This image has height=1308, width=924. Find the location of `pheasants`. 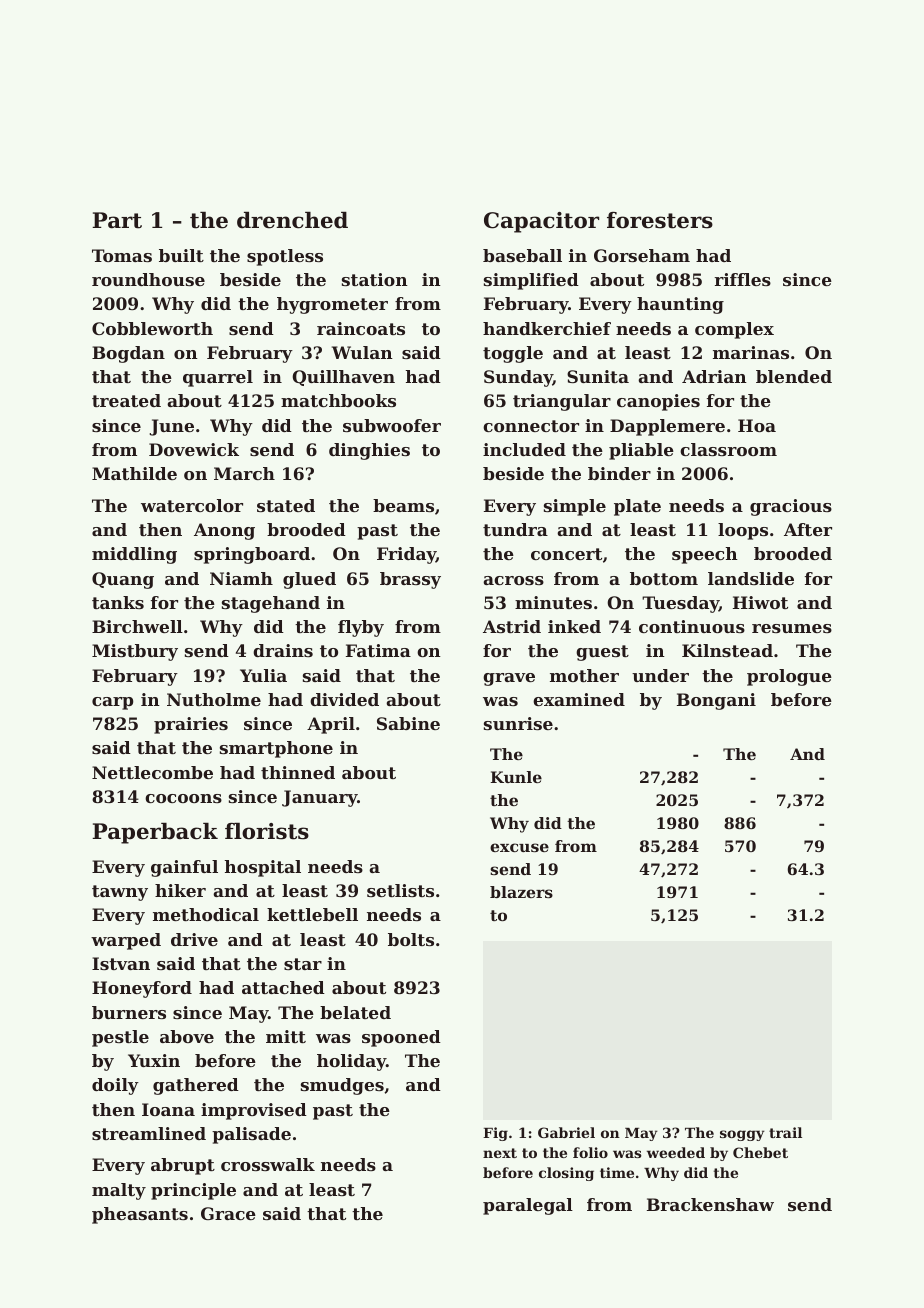

pheasants is located at coordinates (140, 1215).
